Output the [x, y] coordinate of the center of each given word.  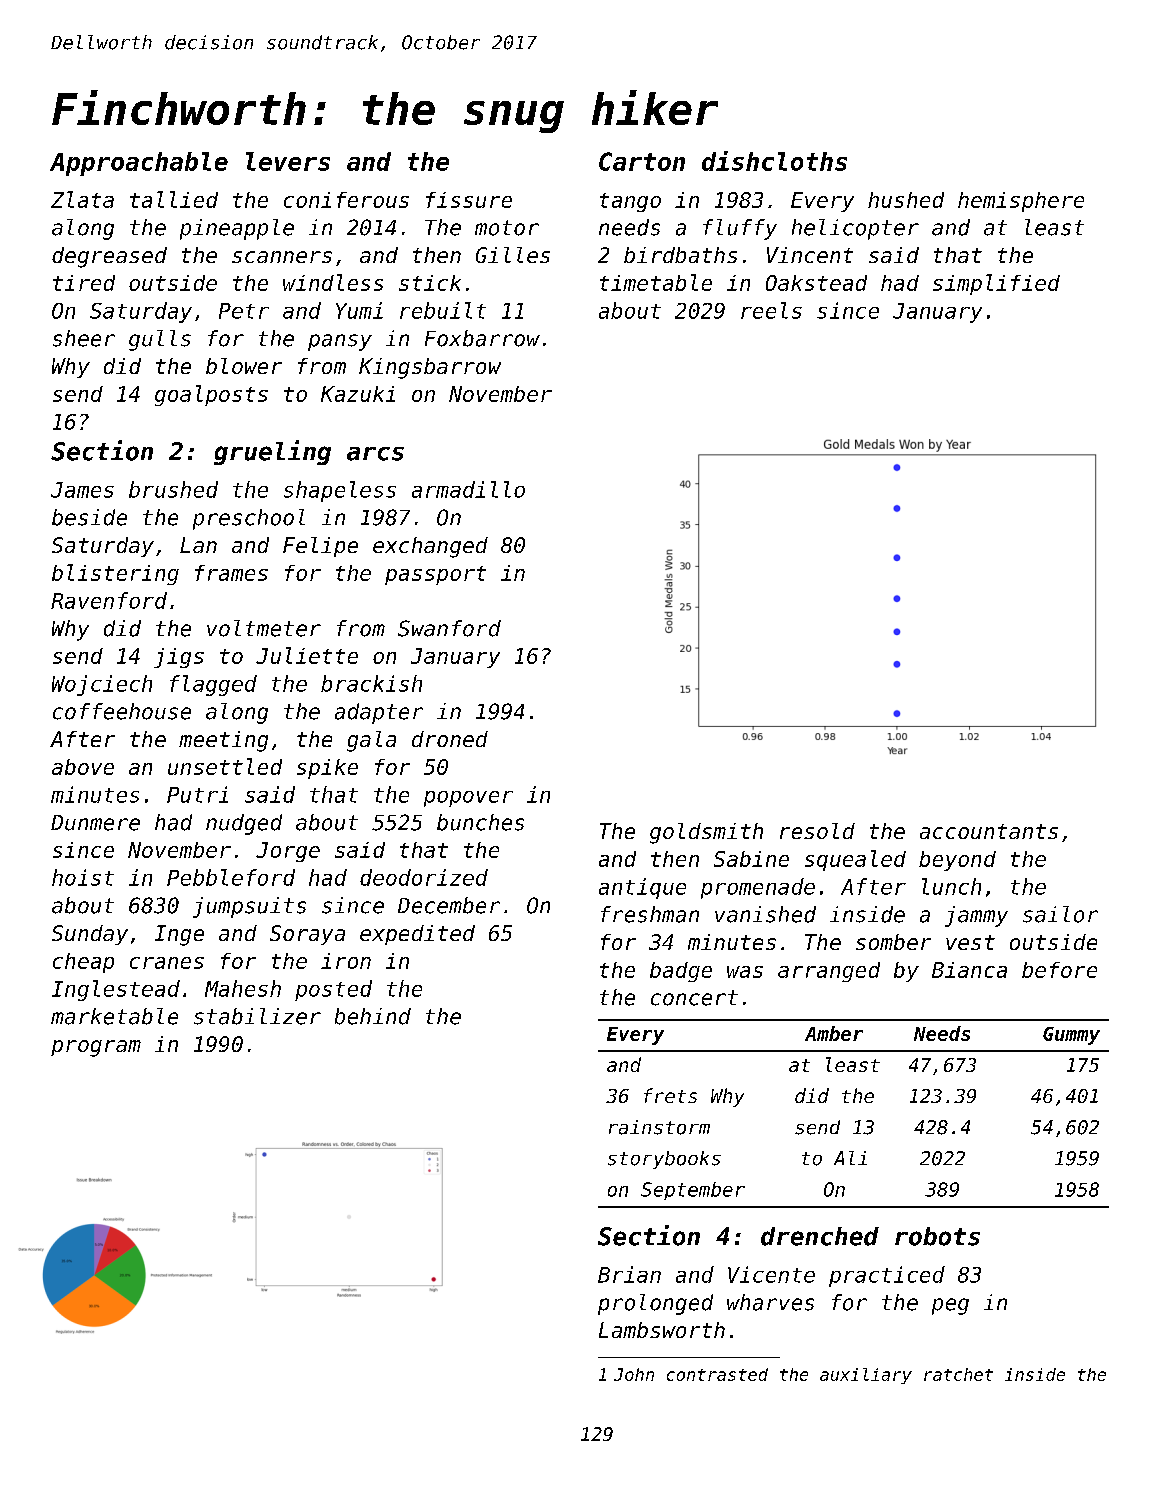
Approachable [139, 164]
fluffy [740, 229]
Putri [197, 794]
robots [937, 1236]
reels [771, 310]
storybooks [664, 1160]
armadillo [468, 489]
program [96, 1048]
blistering [115, 574]
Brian [629, 1274]
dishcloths [774, 161]
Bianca [969, 970]
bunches [480, 822]
